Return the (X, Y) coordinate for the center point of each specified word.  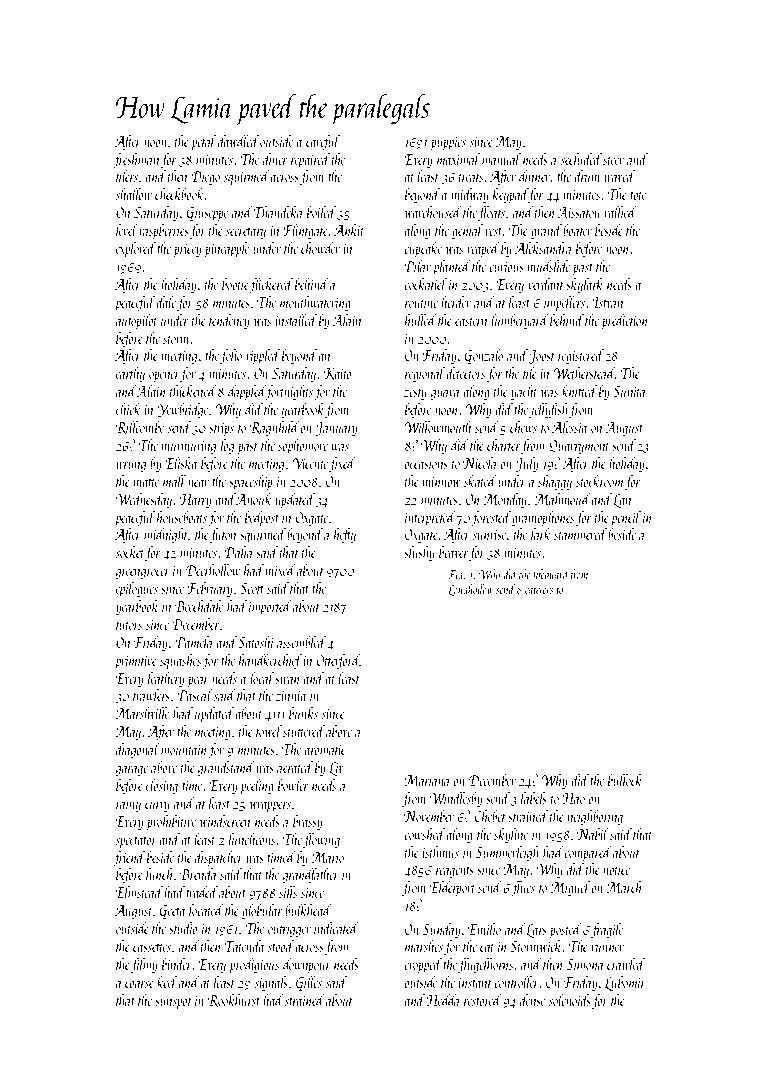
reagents (455, 872)
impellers (564, 303)
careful (323, 142)
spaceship (251, 482)
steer (613, 161)
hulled (421, 320)
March (624, 887)
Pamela (194, 642)
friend (129, 858)
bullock (625, 780)
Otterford (338, 661)
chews (523, 427)
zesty (415, 394)
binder (177, 964)
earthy (130, 374)
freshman (136, 160)
